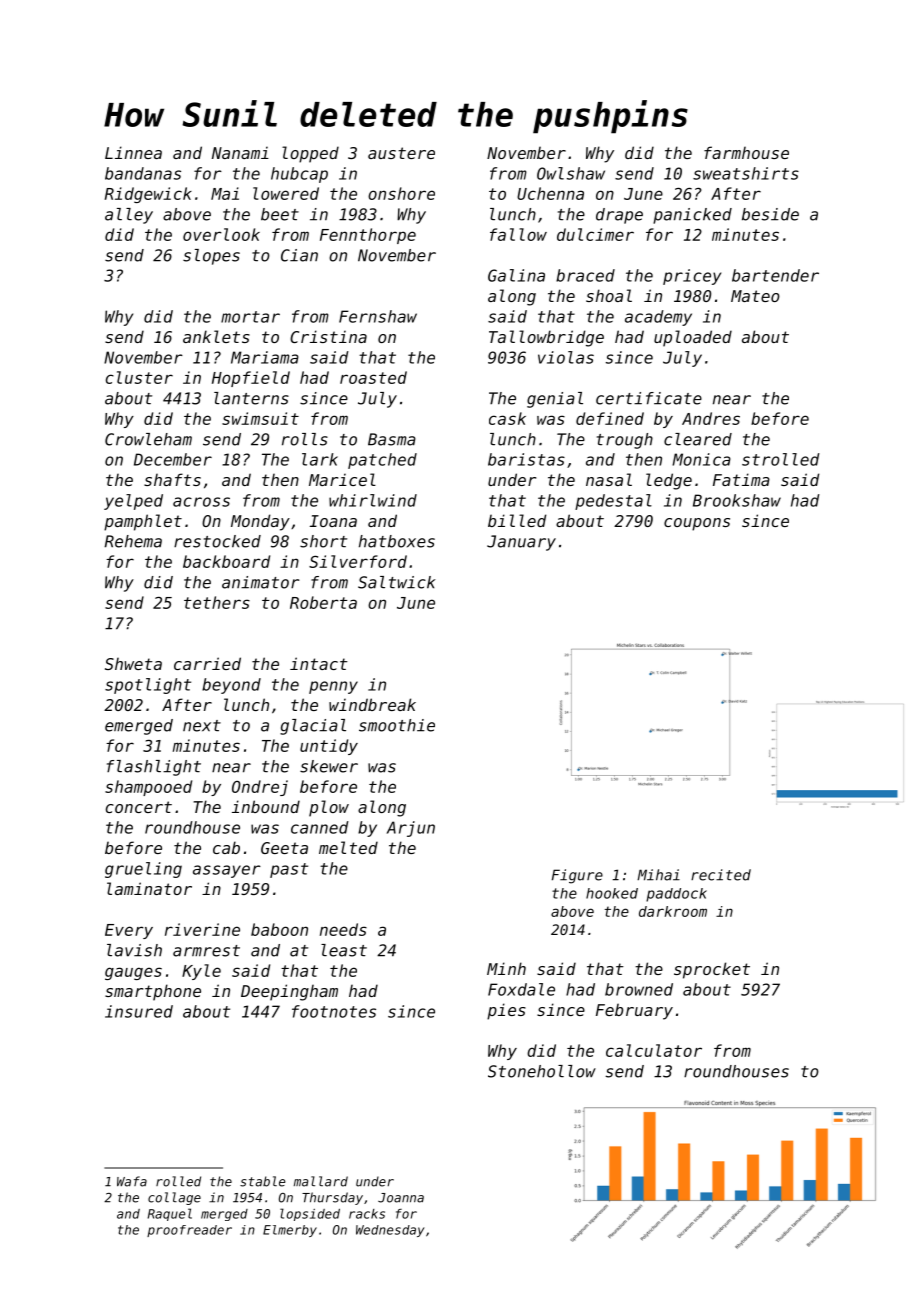  What do you see at coordinates (226, 847) in the screenshot?
I see `cab` at bounding box center [226, 847].
